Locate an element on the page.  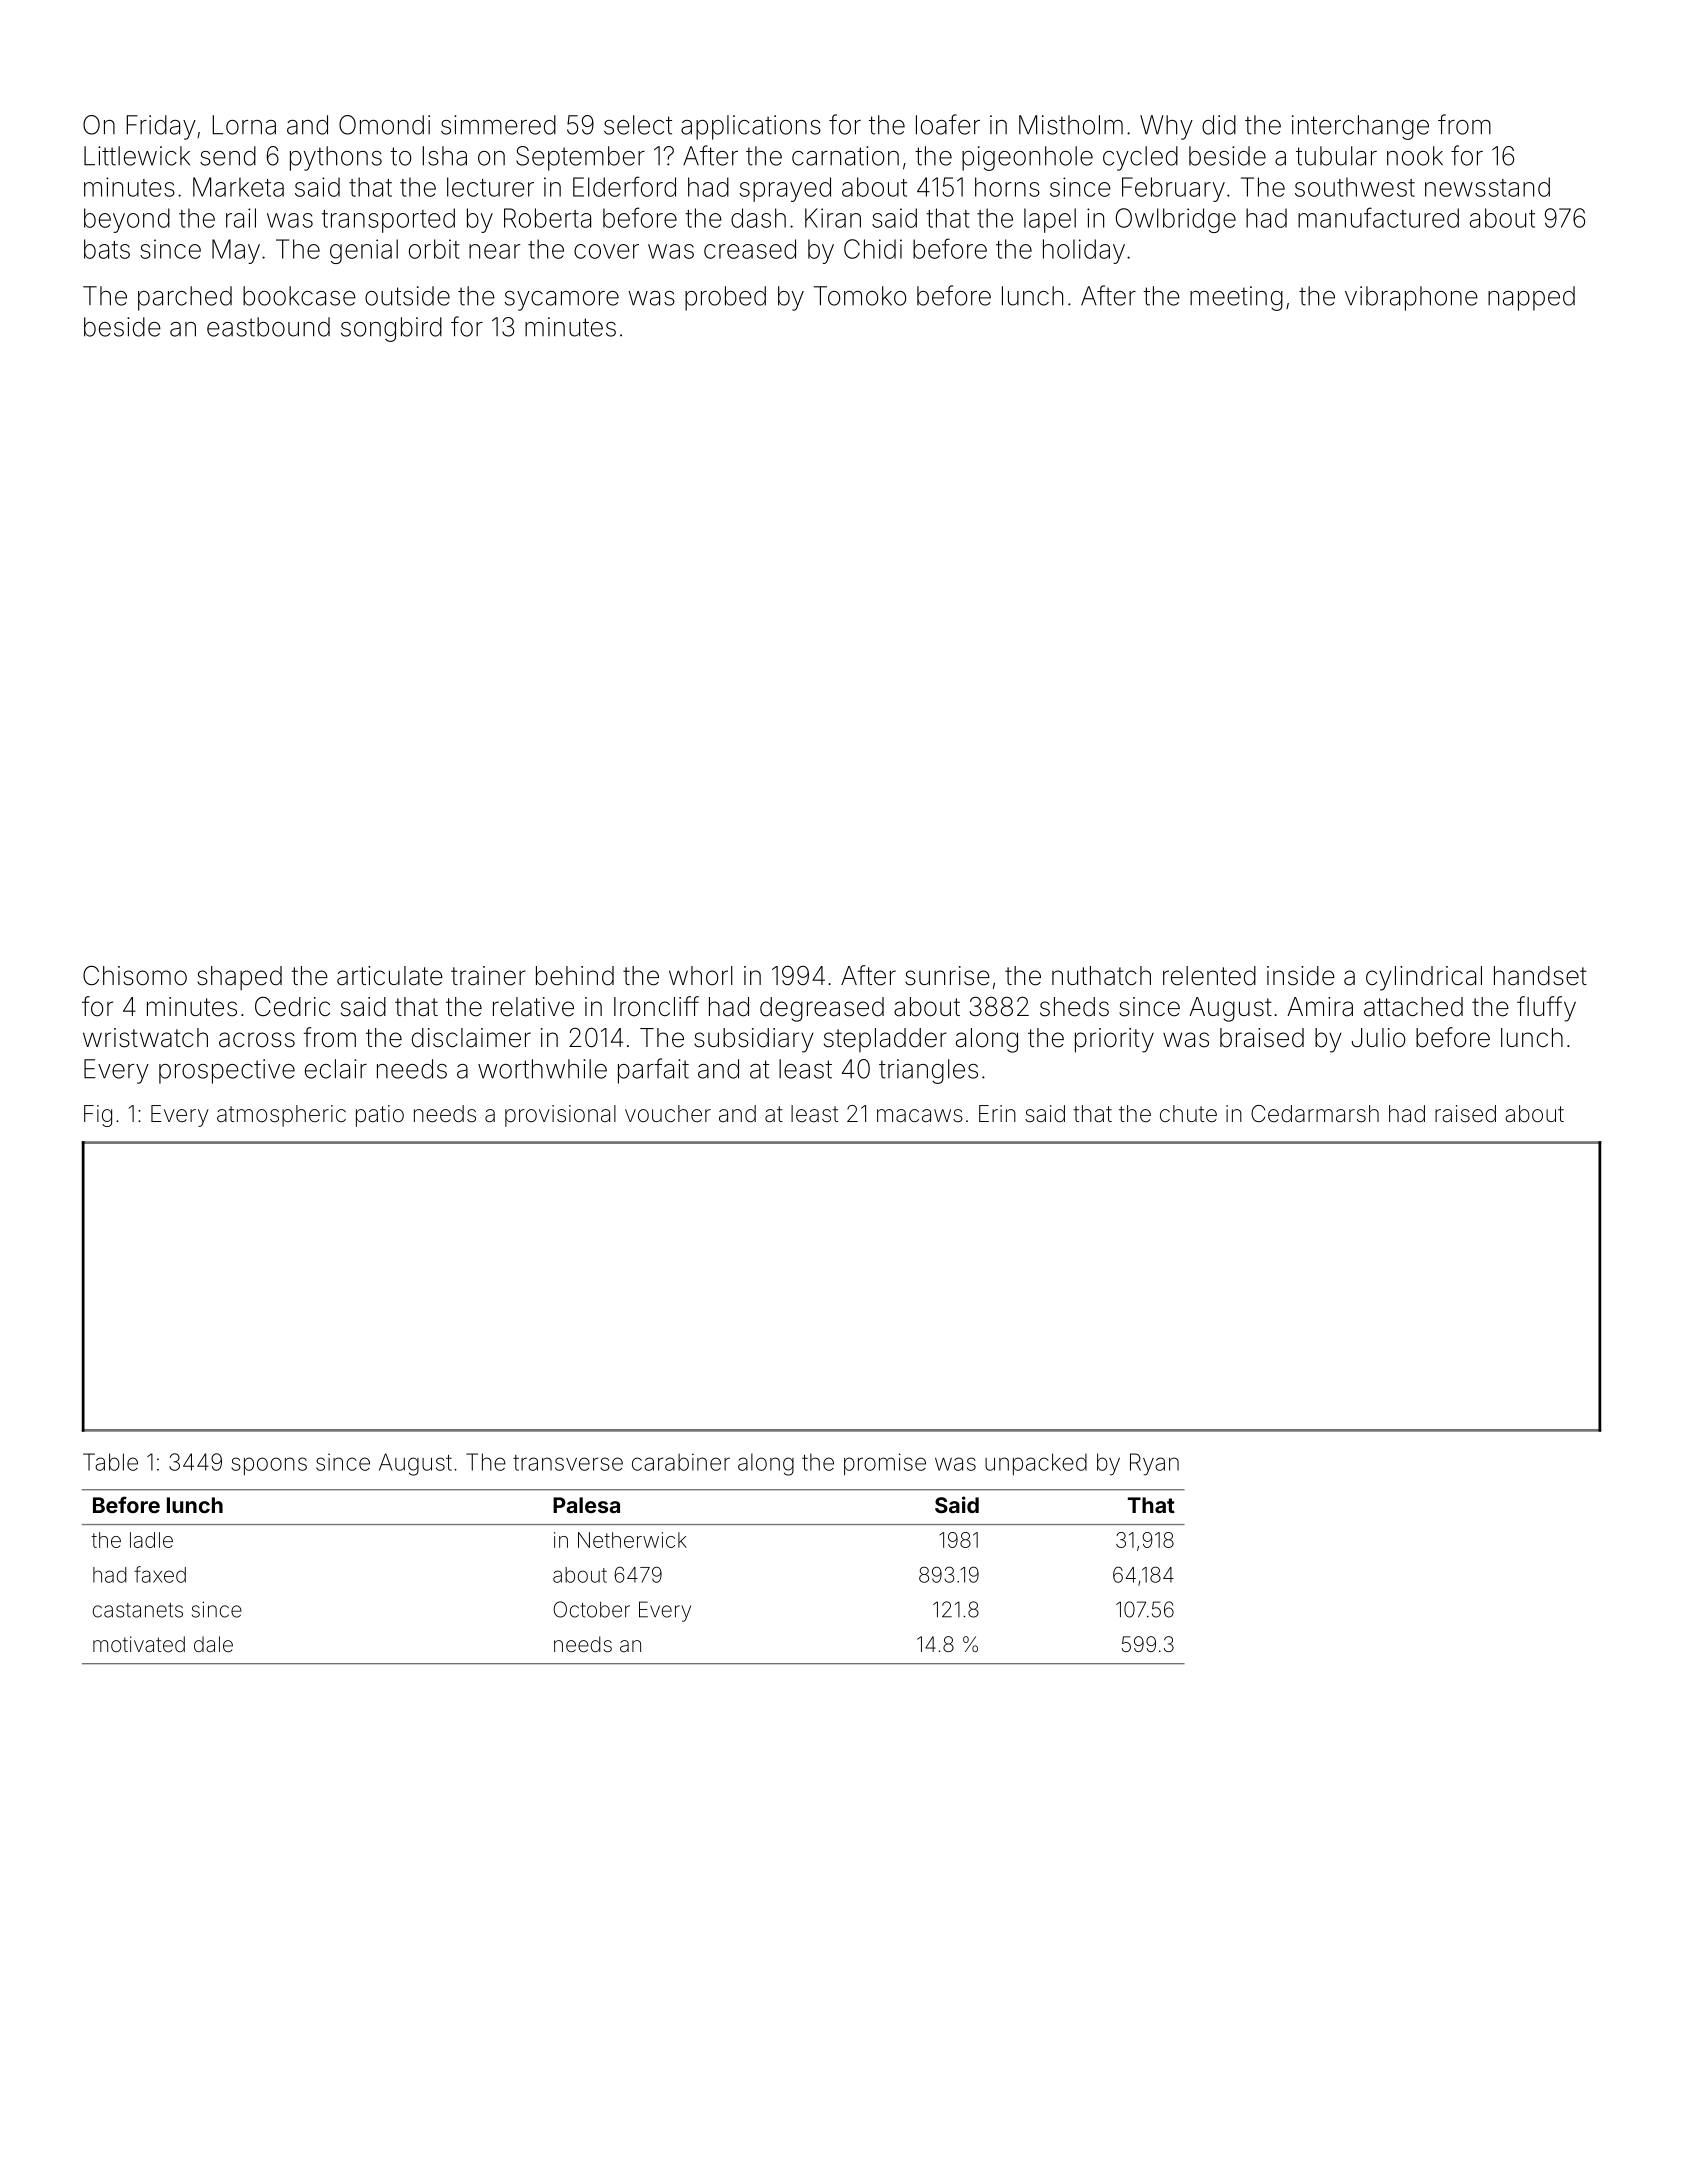
parched is located at coordinates (185, 298).
